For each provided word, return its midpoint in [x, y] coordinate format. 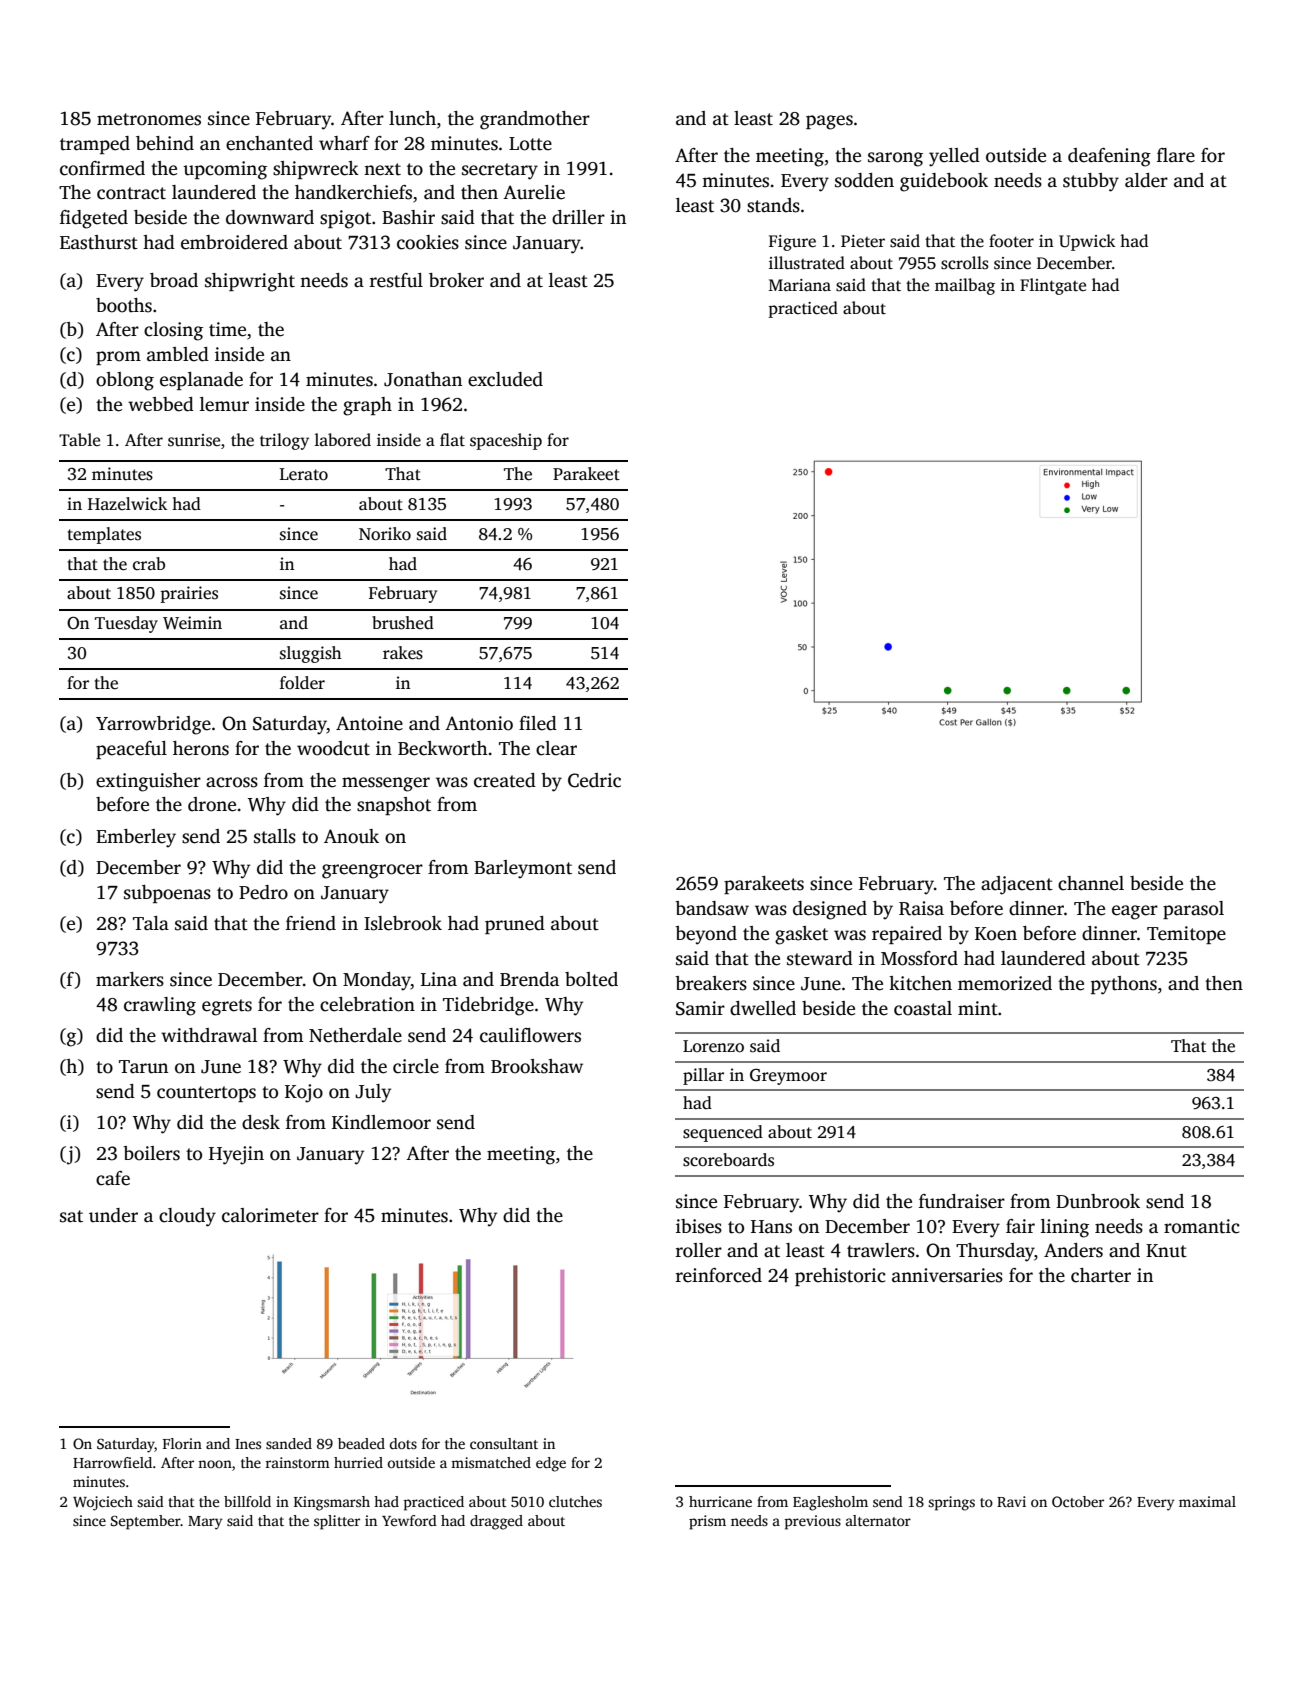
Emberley [136, 838]
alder [1146, 180]
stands [773, 205]
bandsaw [712, 908]
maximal [1207, 1501]
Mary [205, 1523]
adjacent [1017, 885]
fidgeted [94, 219]
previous [812, 1522]
